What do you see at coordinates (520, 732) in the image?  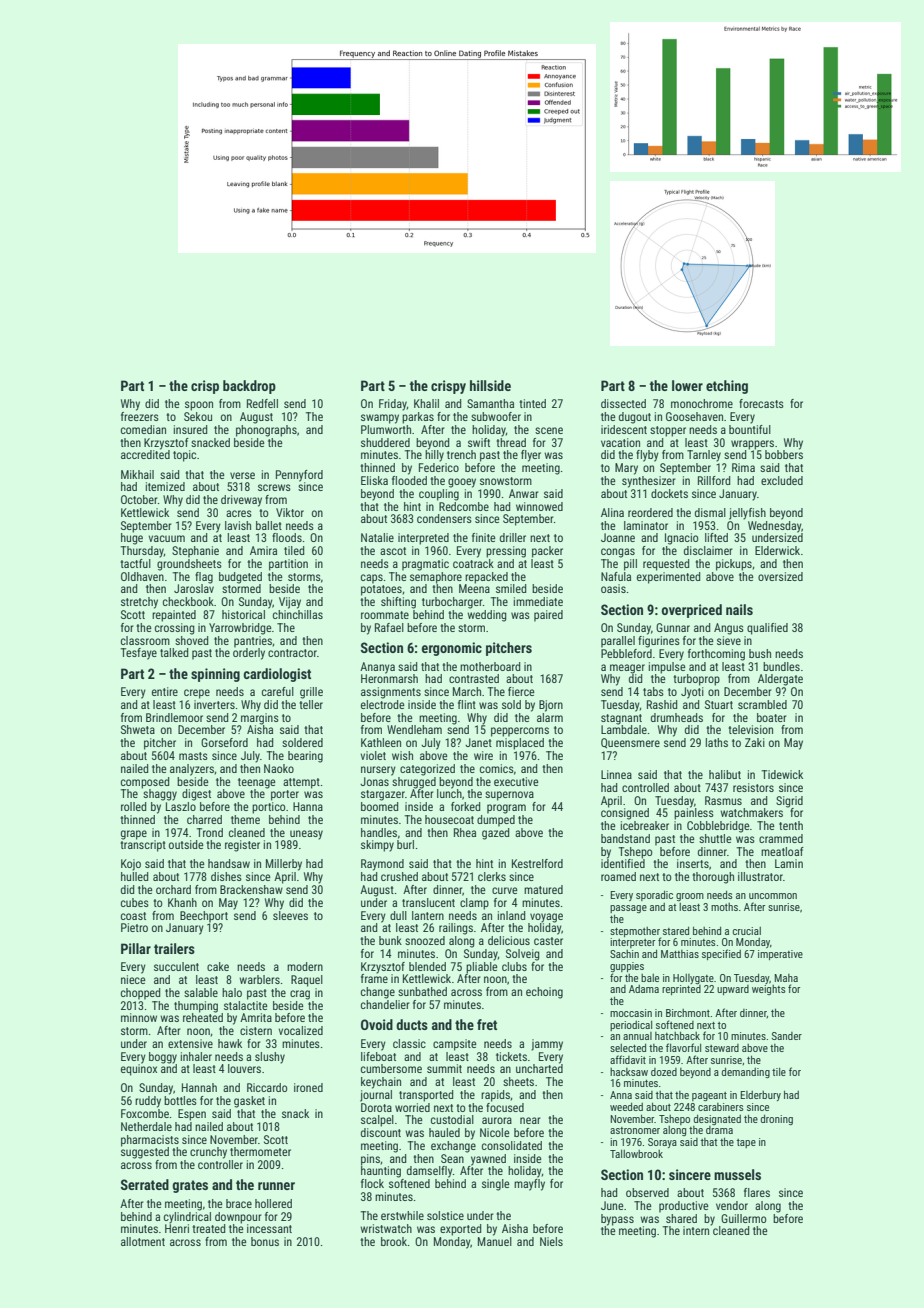 I see `peppercorns` at bounding box center [520, 732].
